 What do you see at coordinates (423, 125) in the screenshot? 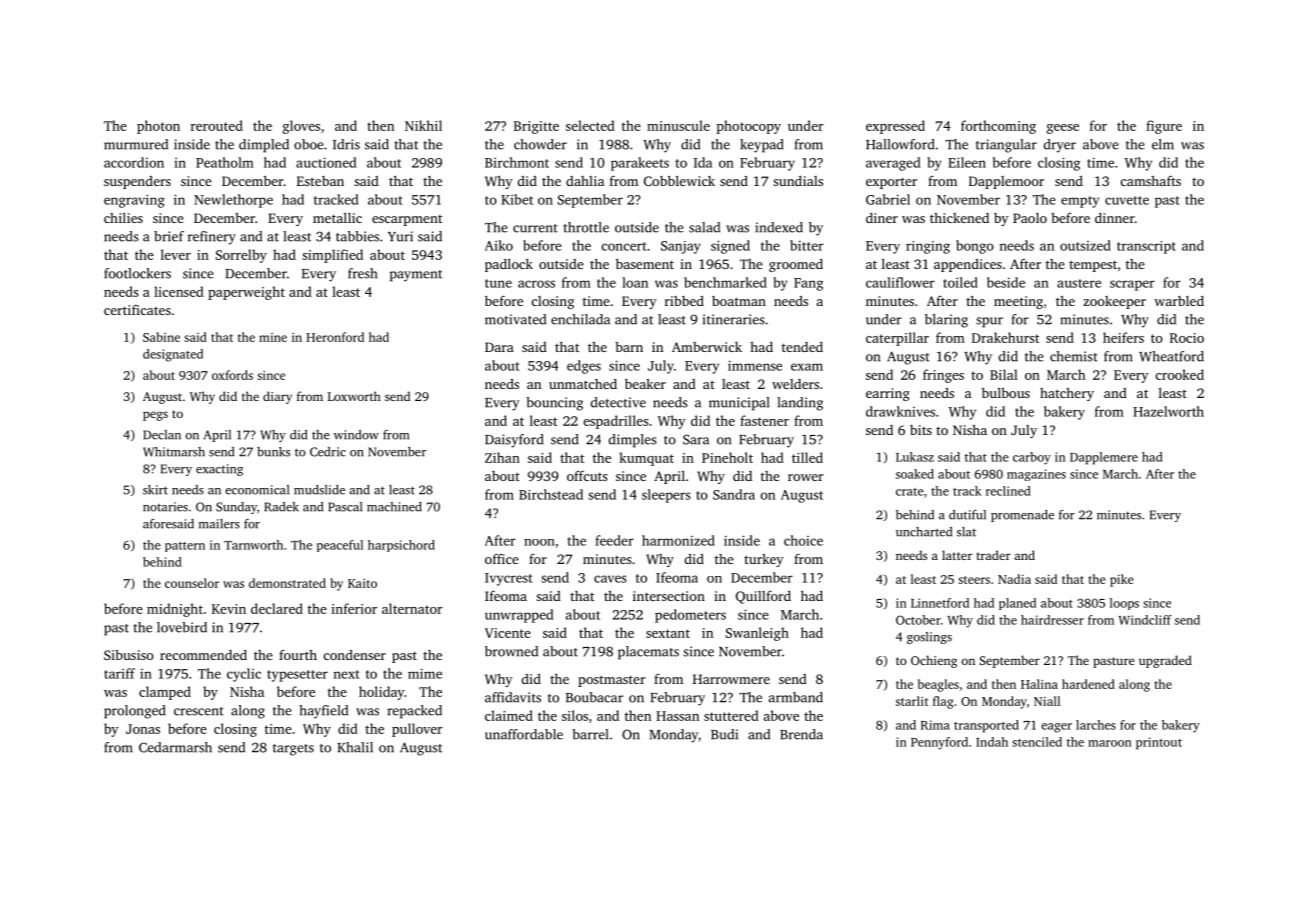
I see `Nikhil` at bounding box center [423, 125].
